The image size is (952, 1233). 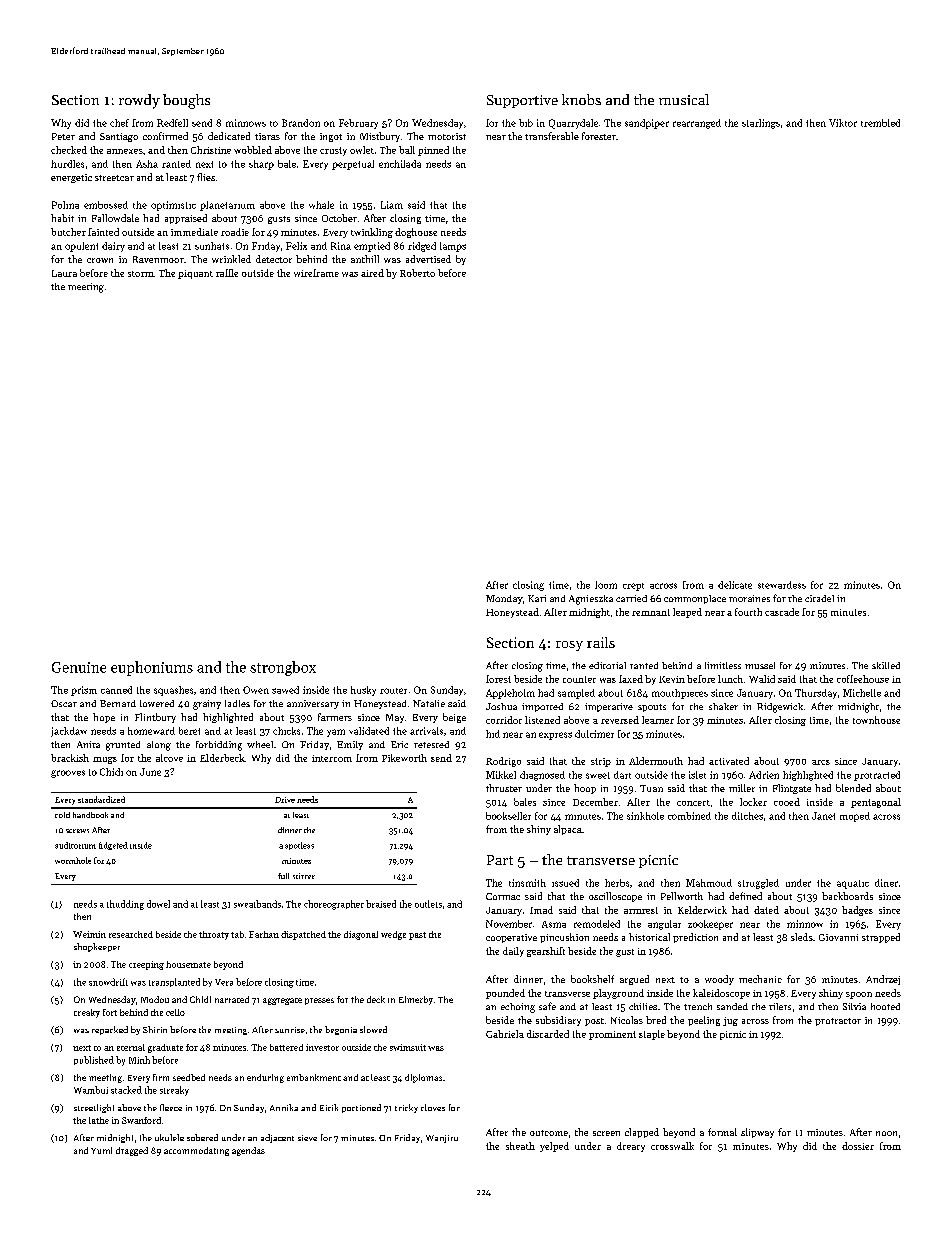 What do you see at coordinates (123, 746) in the screenshot?
I see `grunted` at bounding box center [123, 746].
